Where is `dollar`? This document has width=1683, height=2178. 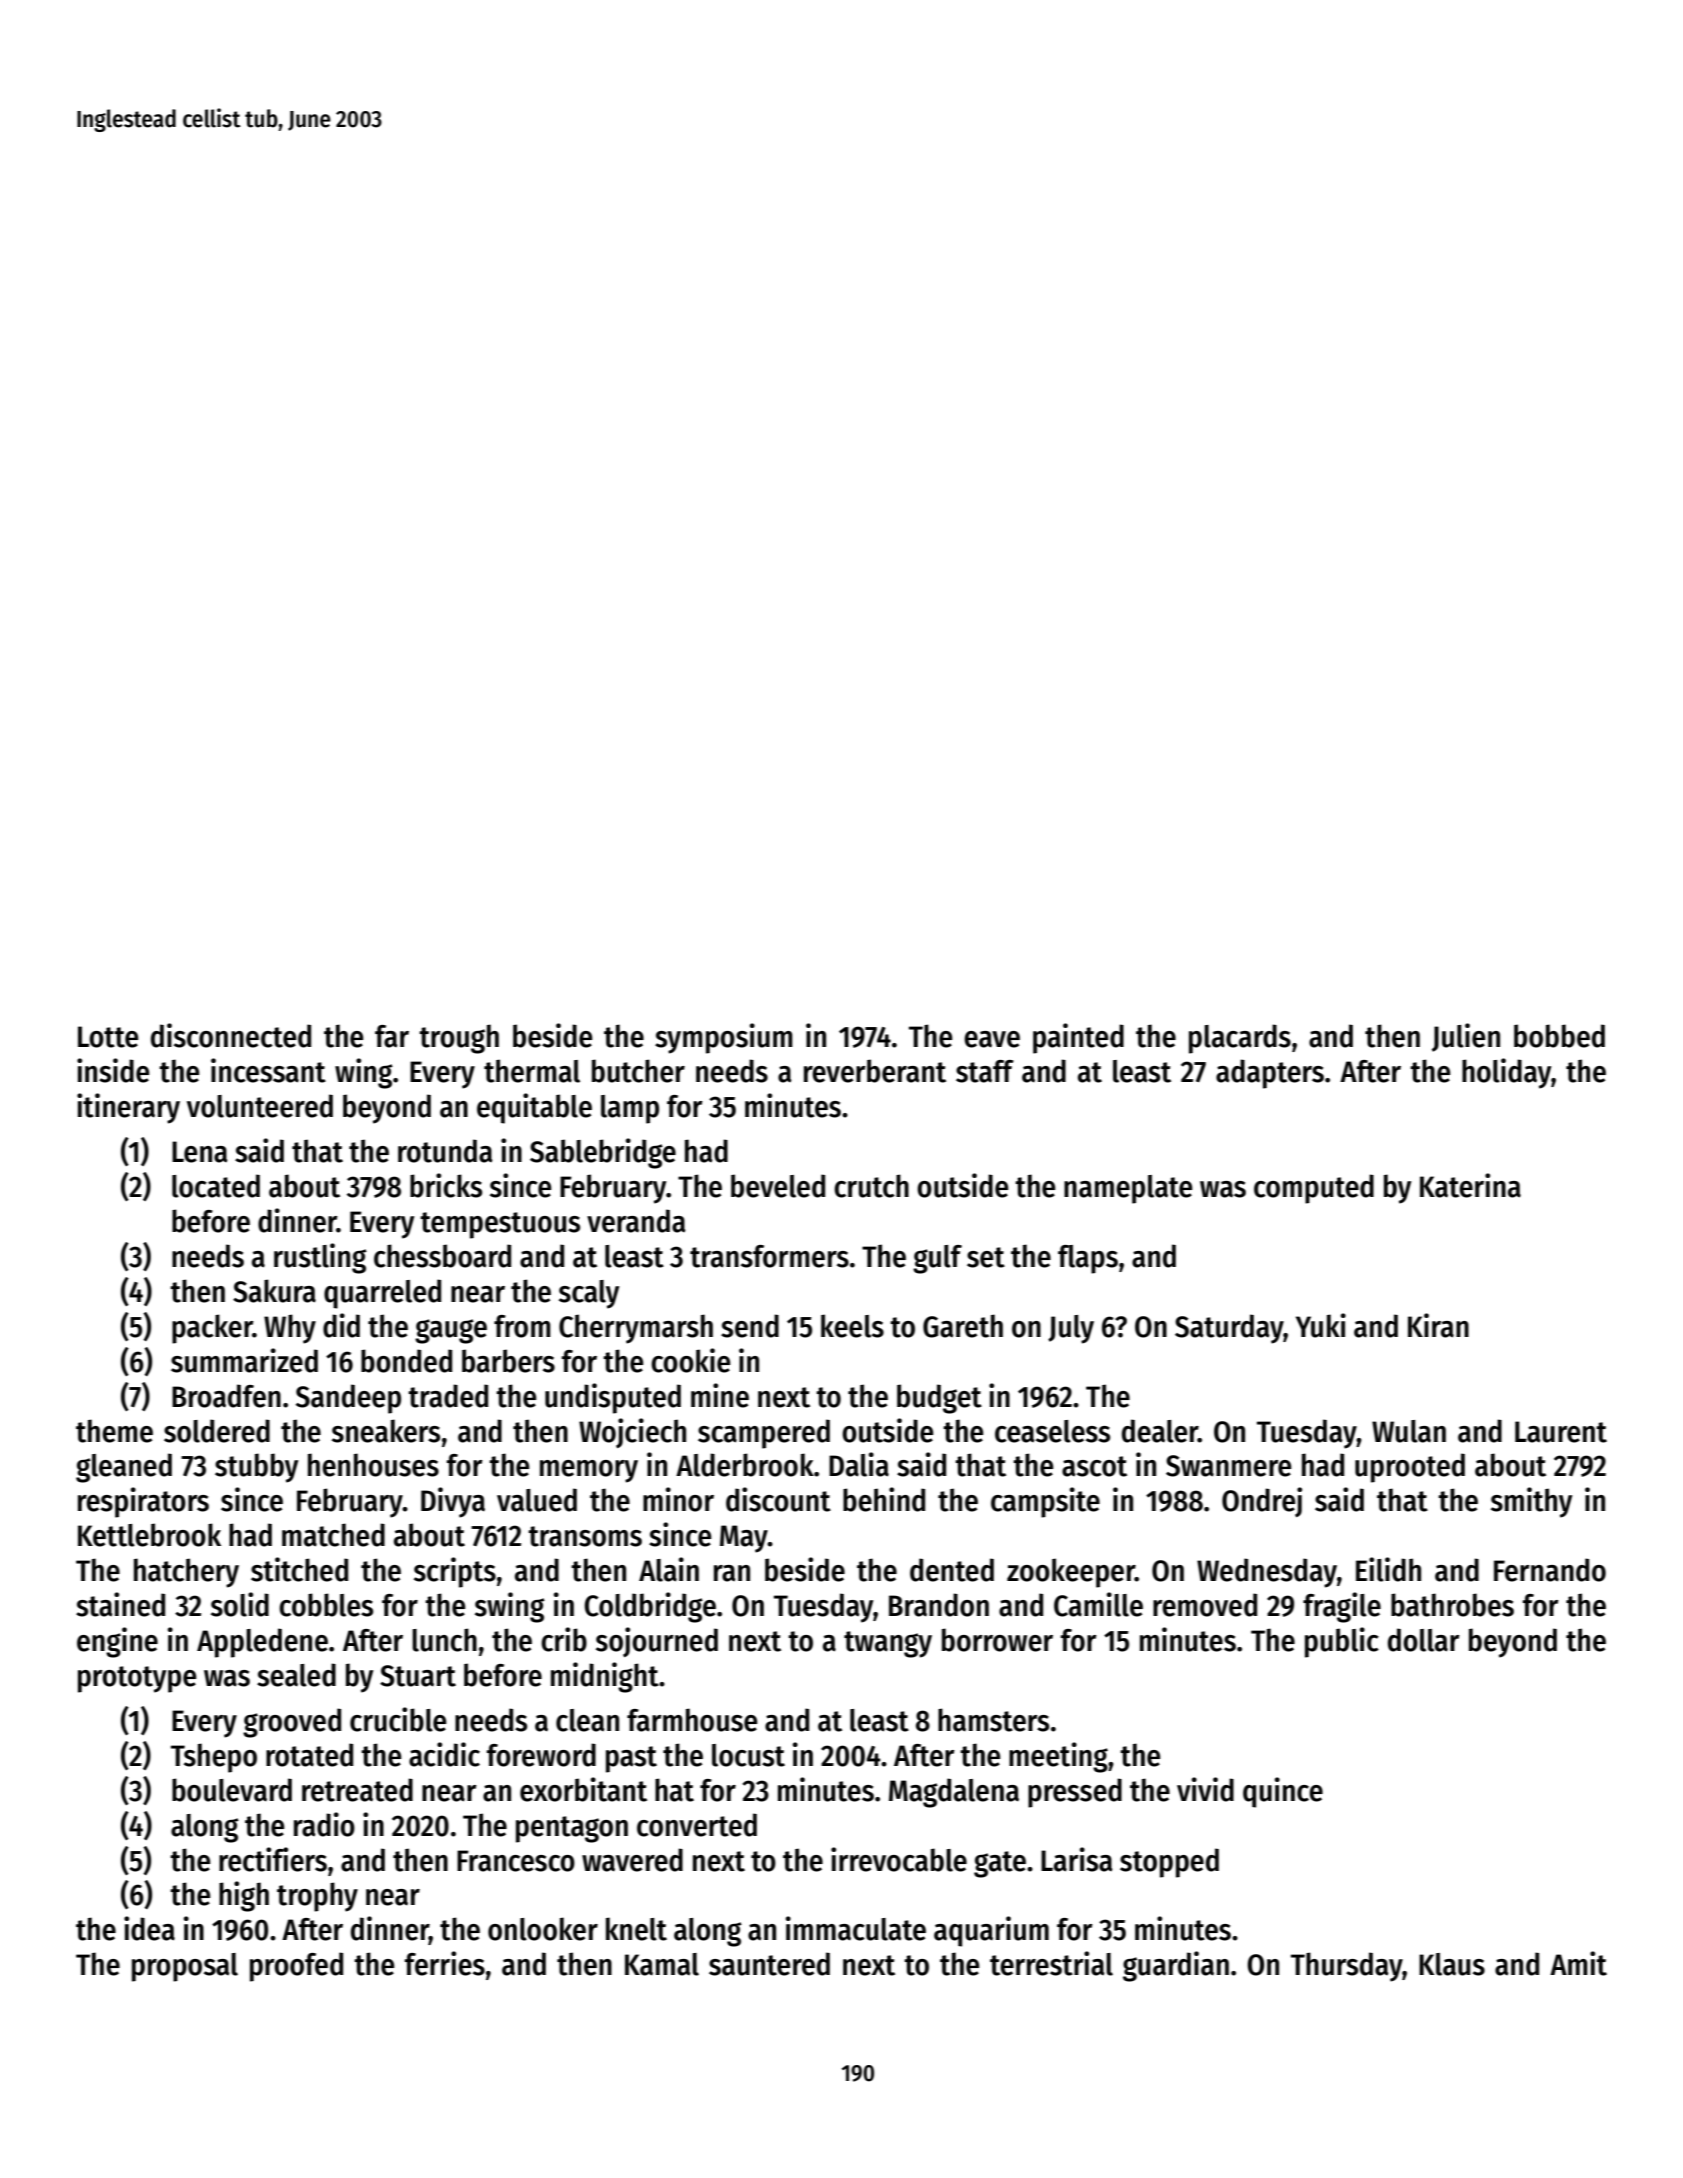
dollar is located at coordinates (1424, 1640).
